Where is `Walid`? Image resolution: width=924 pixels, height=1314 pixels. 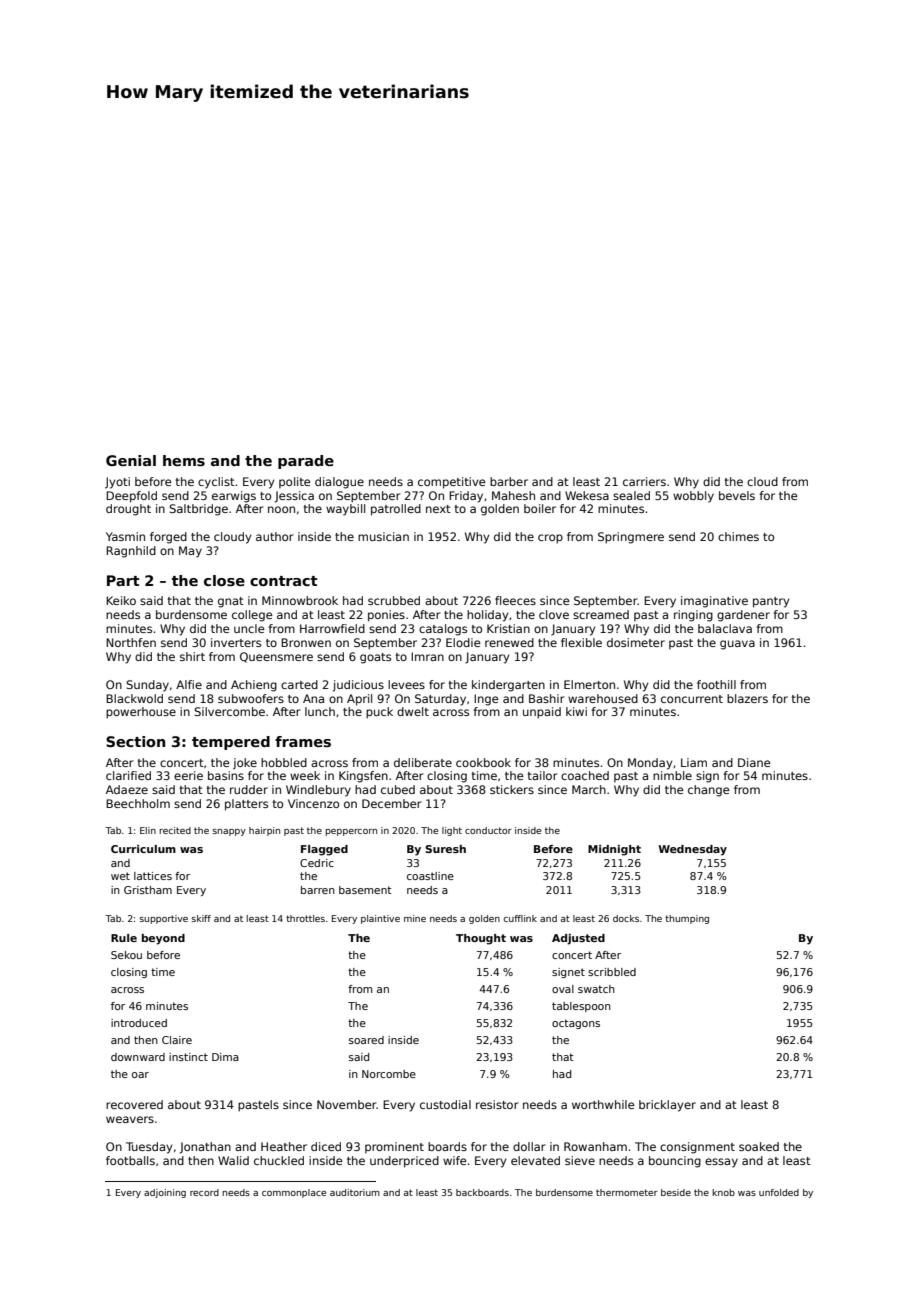 Walid is located at coordinates (233, 1160).
